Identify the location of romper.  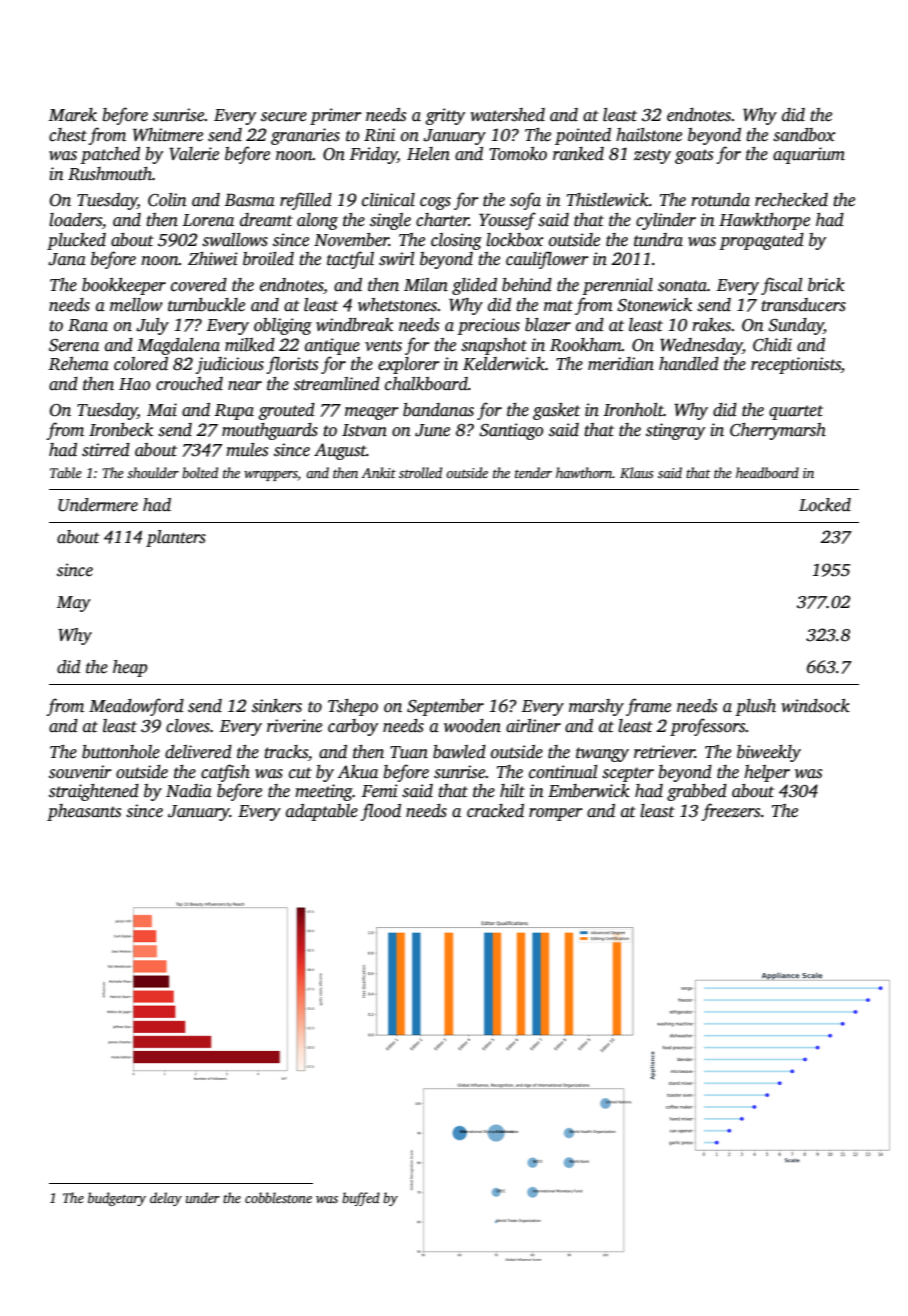
(556, 814).
